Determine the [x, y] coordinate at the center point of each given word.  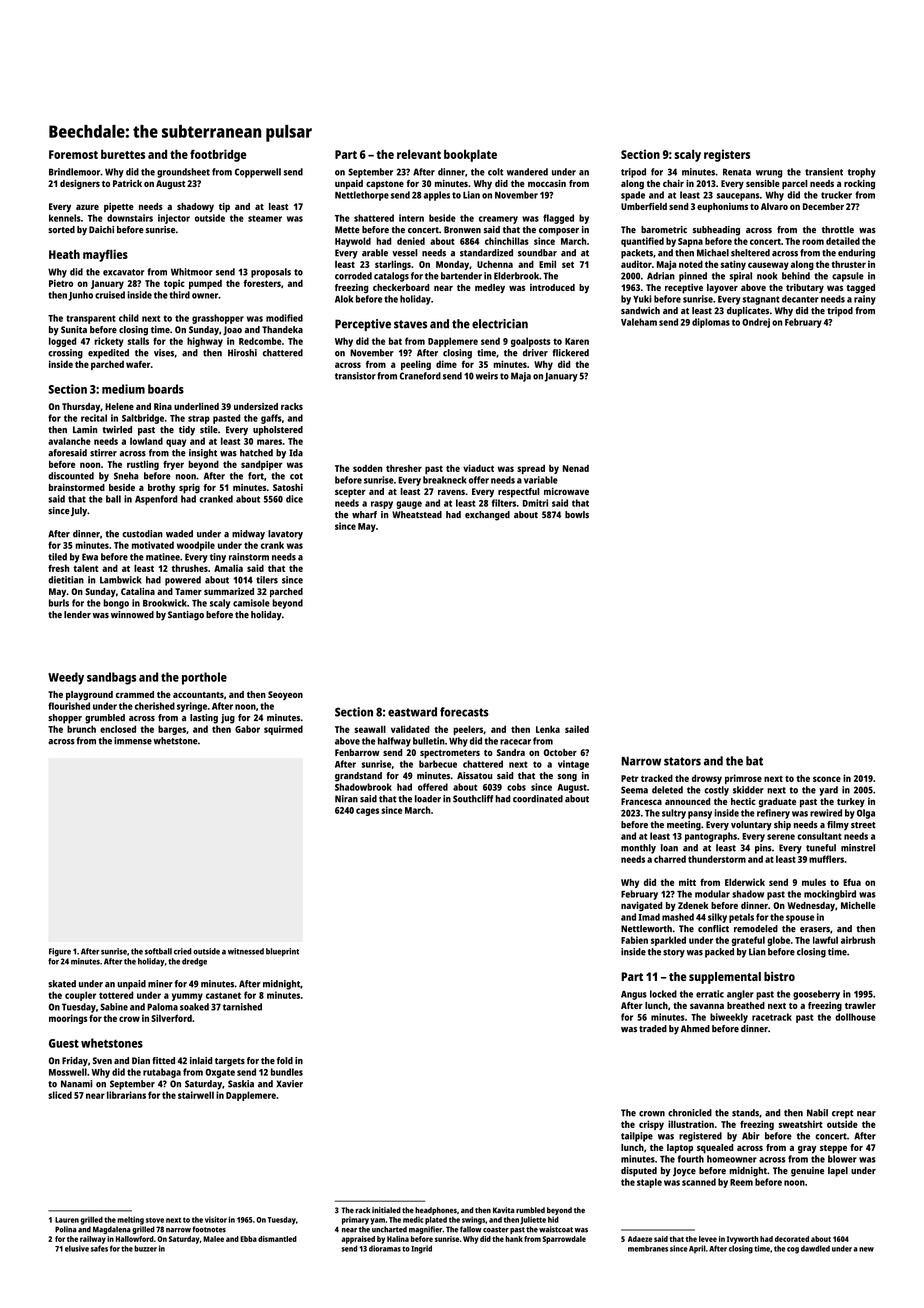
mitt [687, 882]
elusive [77, 1248]
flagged [558, 219]
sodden [367, 468]
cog [793, 1250]
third [179, 295]
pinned [693, 277]
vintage [573, 765]
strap [199, 419]
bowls [577, 514]
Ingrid [421, 1249]
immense [133, 741]
